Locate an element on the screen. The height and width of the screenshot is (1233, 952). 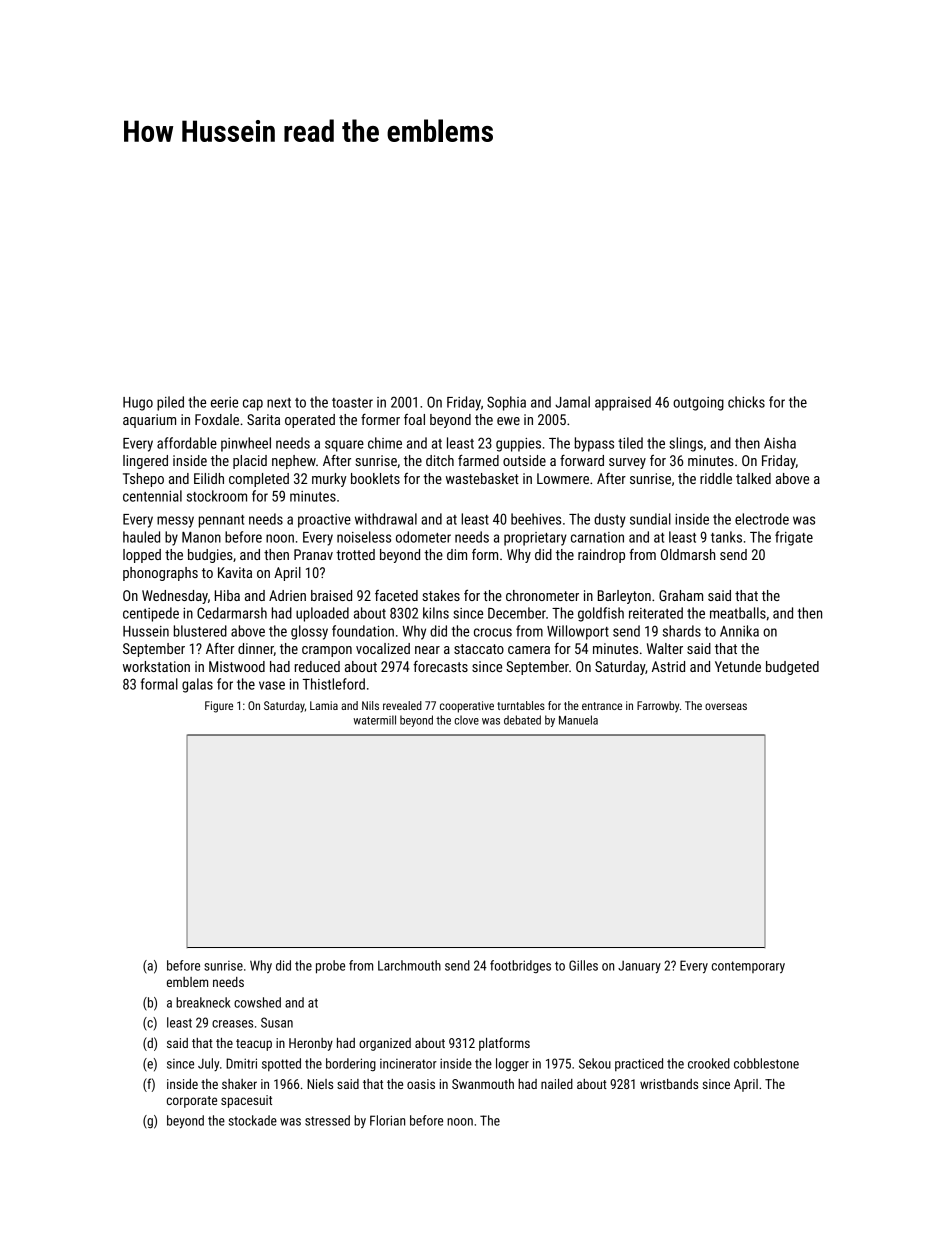
Gilles is located at coordinates (583, 965).
